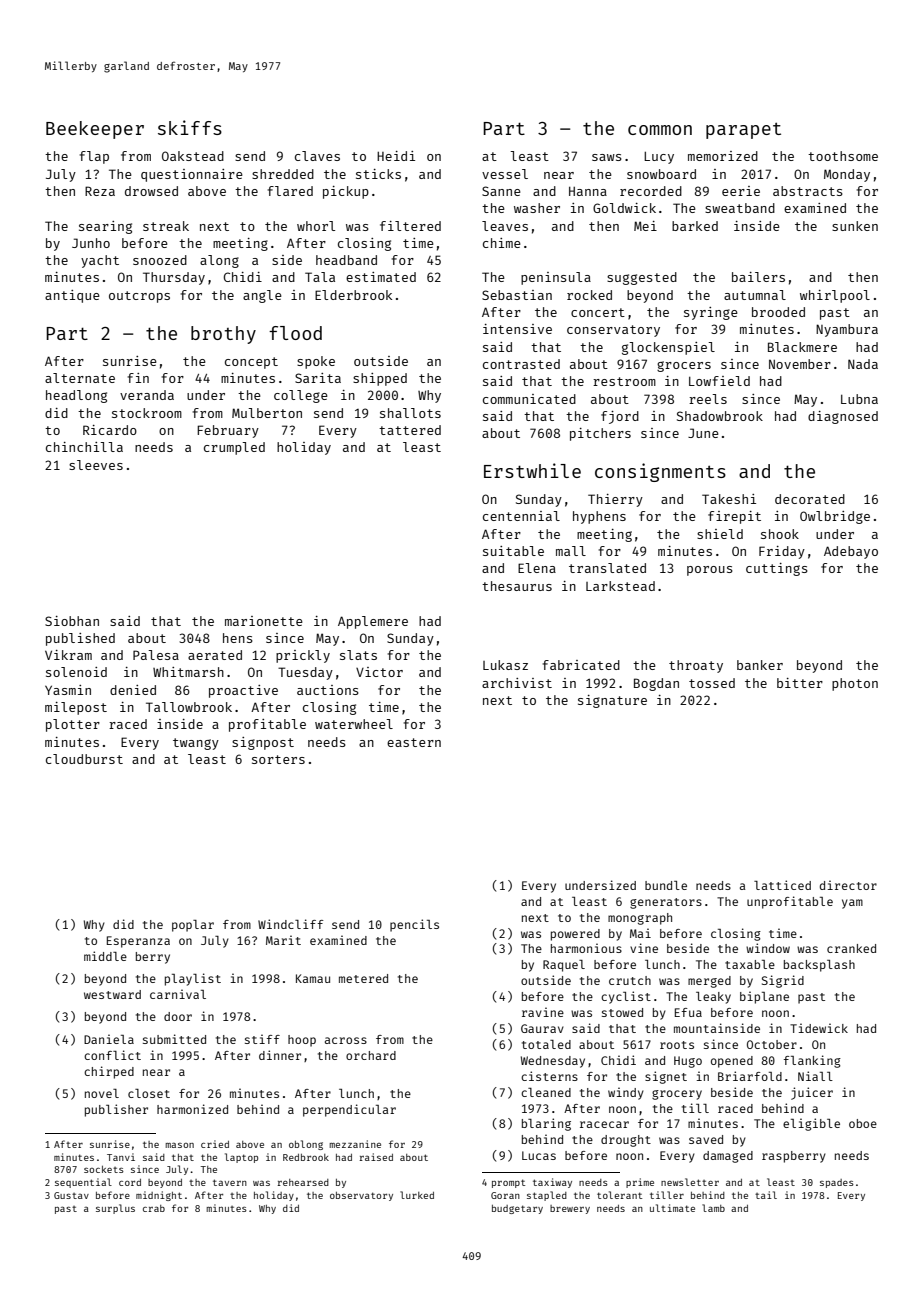 Image resolution: width=924 pixels, height=1308 pixels. I want to click on Beekeeper, so click(95, 130).
